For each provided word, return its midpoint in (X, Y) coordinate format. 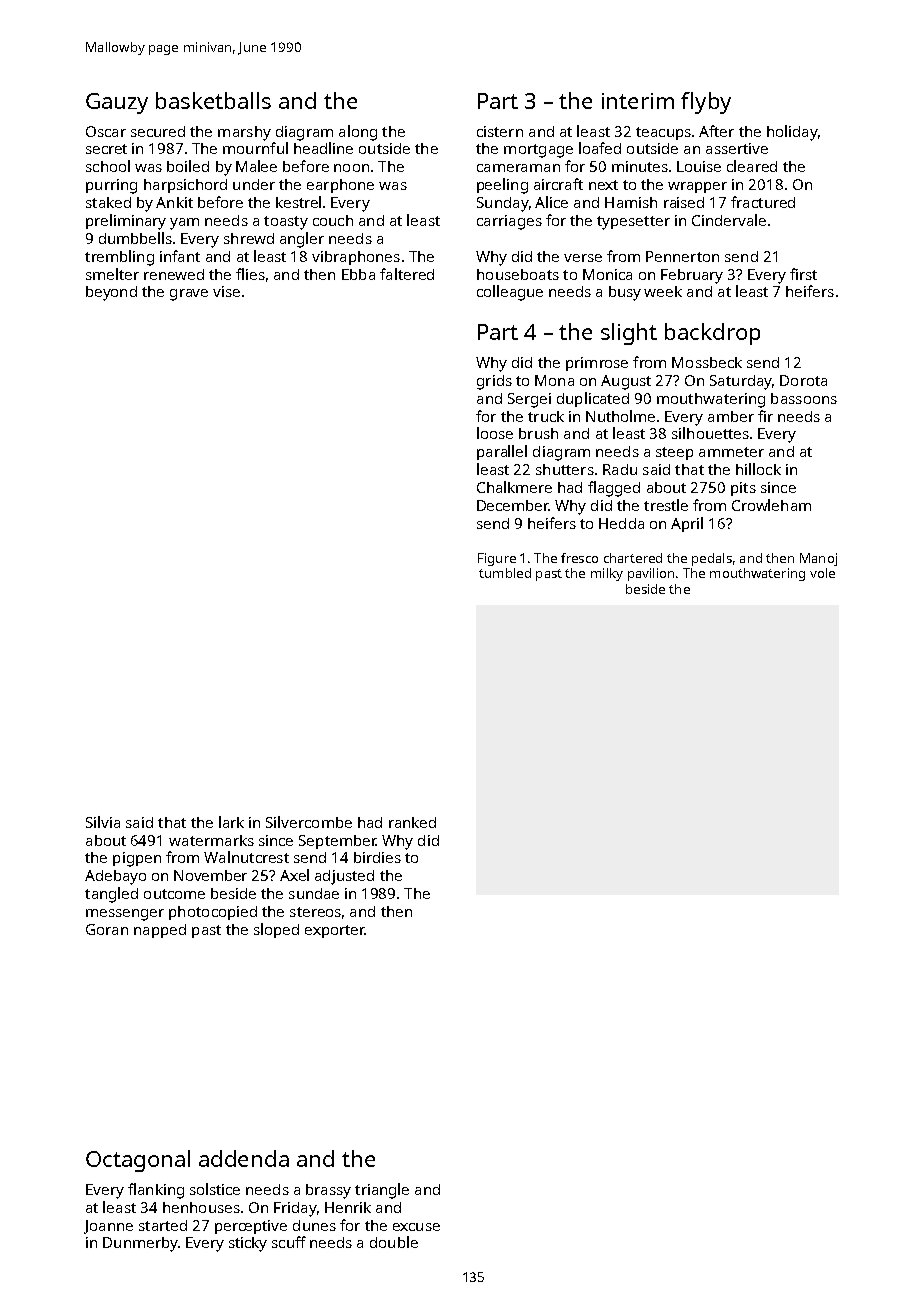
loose (495, 433)
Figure (497, 559)
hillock (758, 469)
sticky (248, 1244)
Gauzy (117, 103)
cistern (500, 131)
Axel (294, 875)
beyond (111, 293)
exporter (335, 931)
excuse (416, 1227)
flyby (706, 103)
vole (822, 573)
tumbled (505, 573)
